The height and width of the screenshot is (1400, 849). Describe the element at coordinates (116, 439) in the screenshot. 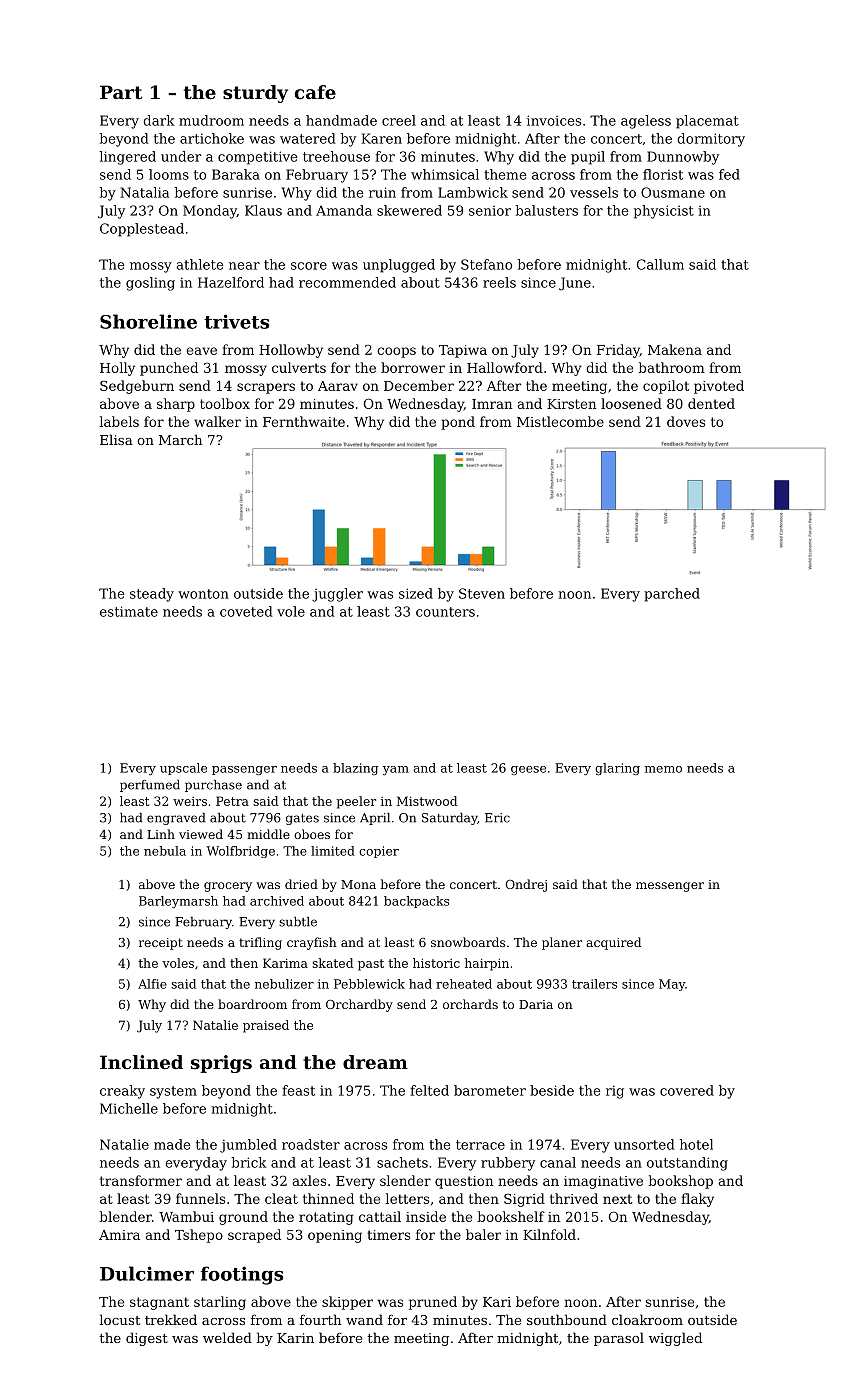

I see `Elisa` at that location.
